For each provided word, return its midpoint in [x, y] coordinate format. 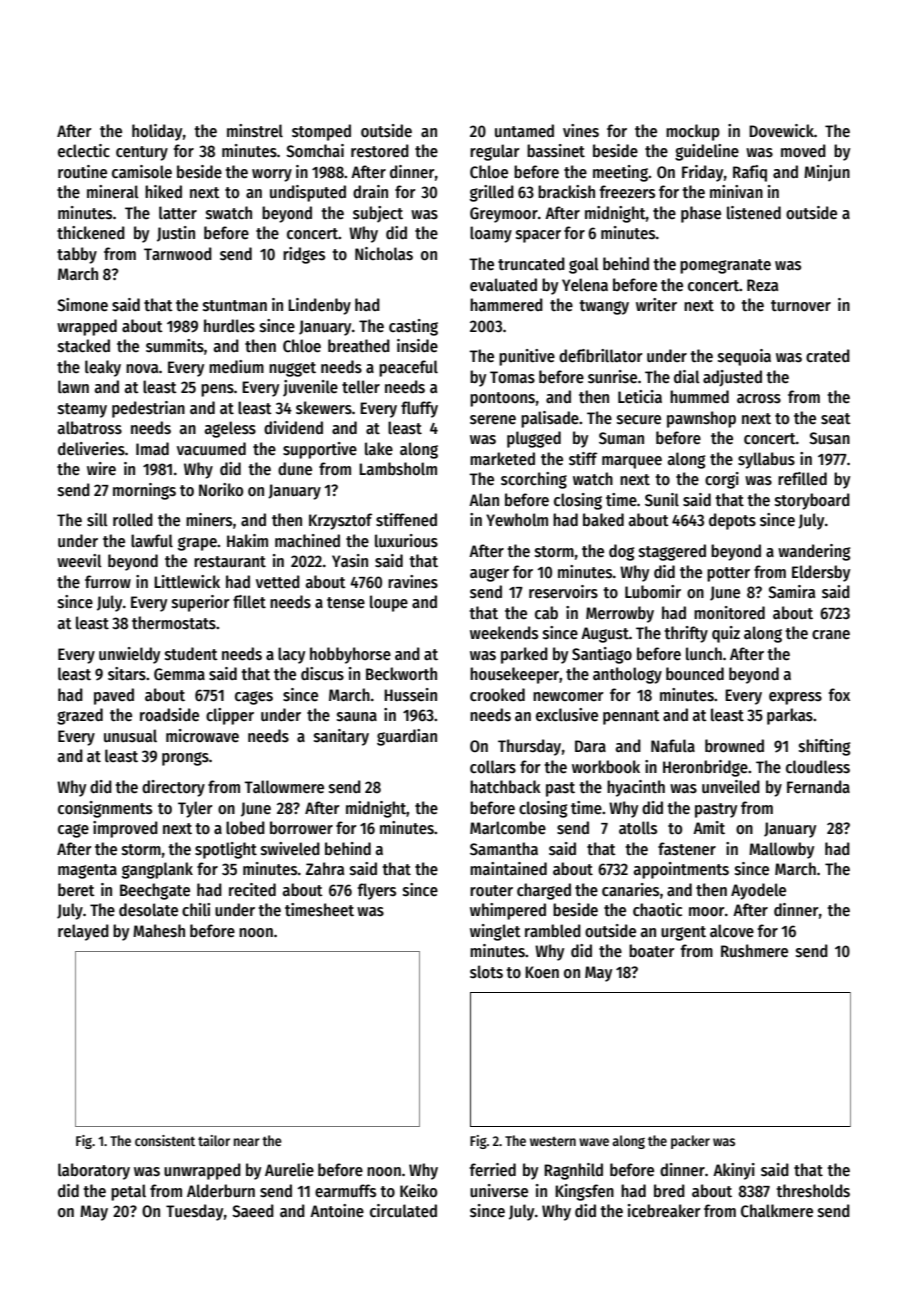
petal [128, 1192]
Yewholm [517, 520]
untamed [524, 131]
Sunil [662, 500]
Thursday [529, 747]
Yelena [585, 285]
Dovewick [781, 131]
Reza [762, 285]
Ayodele [758, 891]
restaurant [230, 562]
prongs [185, 759]
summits [175, 346]
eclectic [84, 151]
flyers [376, 891]
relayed [83, 932]
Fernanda [818, 787]
